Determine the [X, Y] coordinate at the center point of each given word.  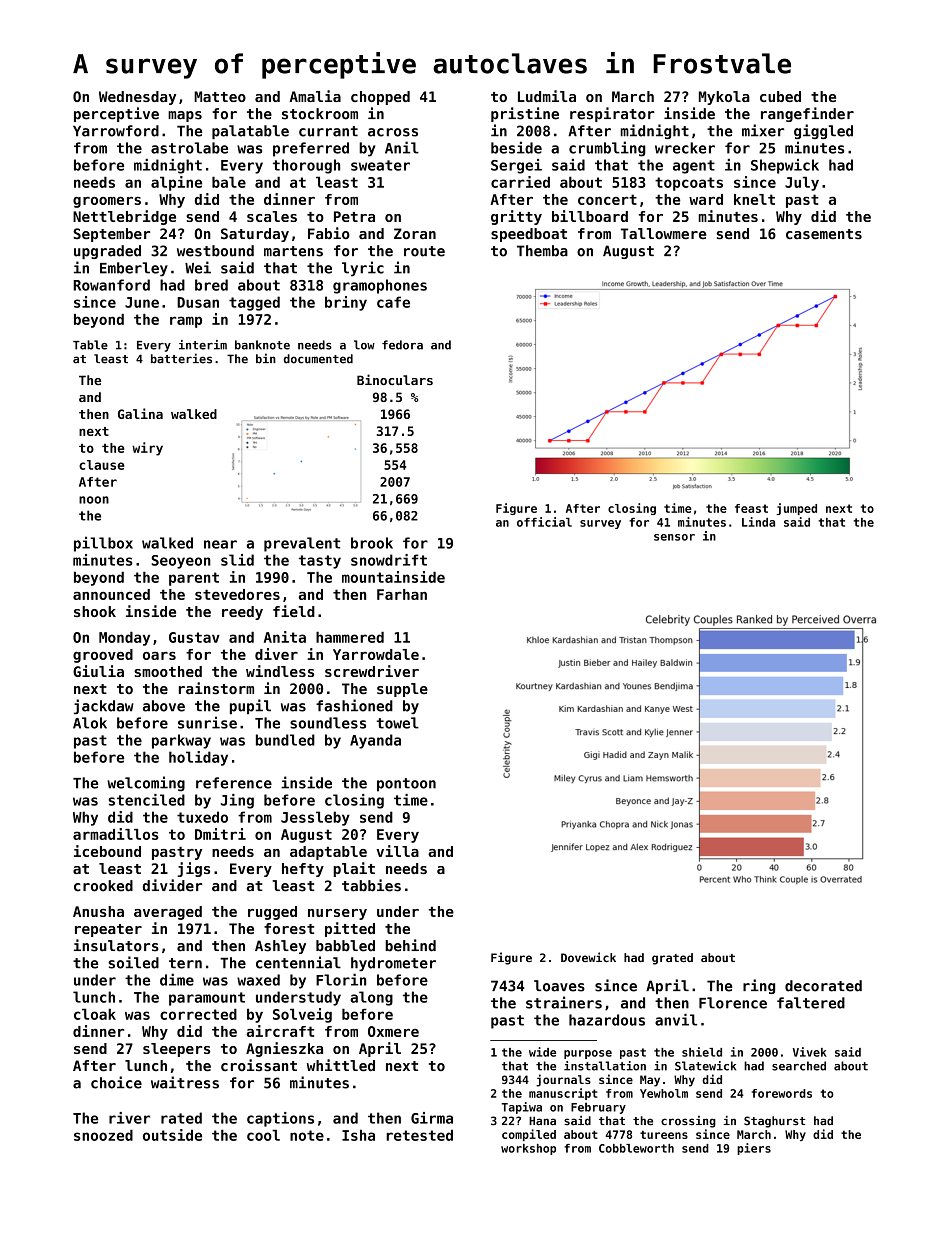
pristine [525, 114]
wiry [147, 449]
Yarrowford [116, 131]
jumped [796, 509]
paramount [207, 999]
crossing [688, 1122]
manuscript [563, 1094]
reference [234, 783]
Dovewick [588, 957]
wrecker [685, 148]
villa [397, 851]
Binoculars [395, 379]
